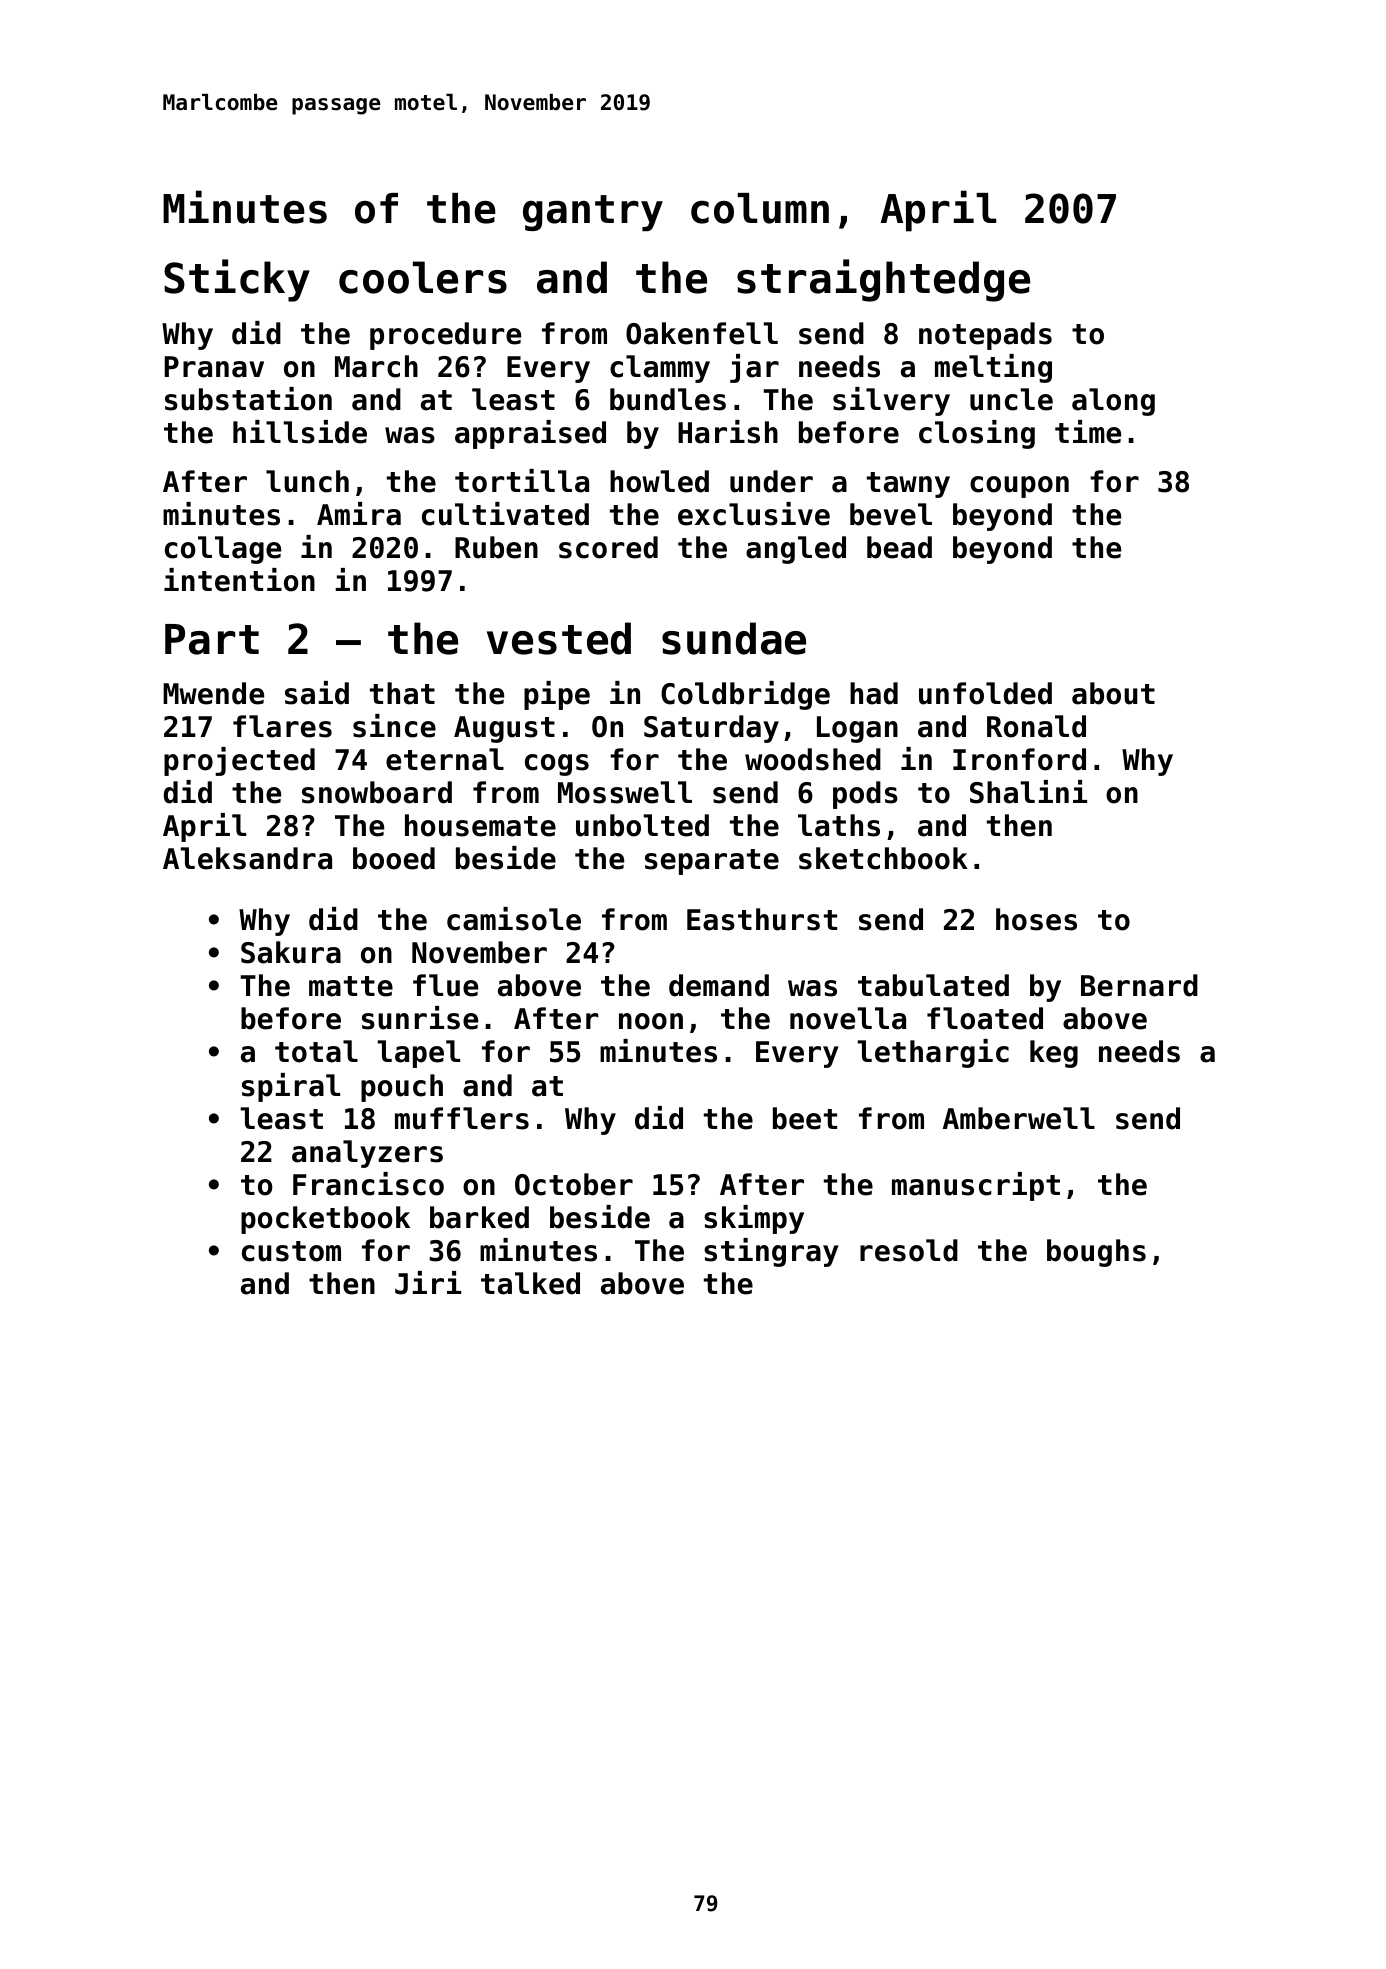  Describe the element at coordinates (771, 1252) in the screenshot. I see `stingray` at that location.
